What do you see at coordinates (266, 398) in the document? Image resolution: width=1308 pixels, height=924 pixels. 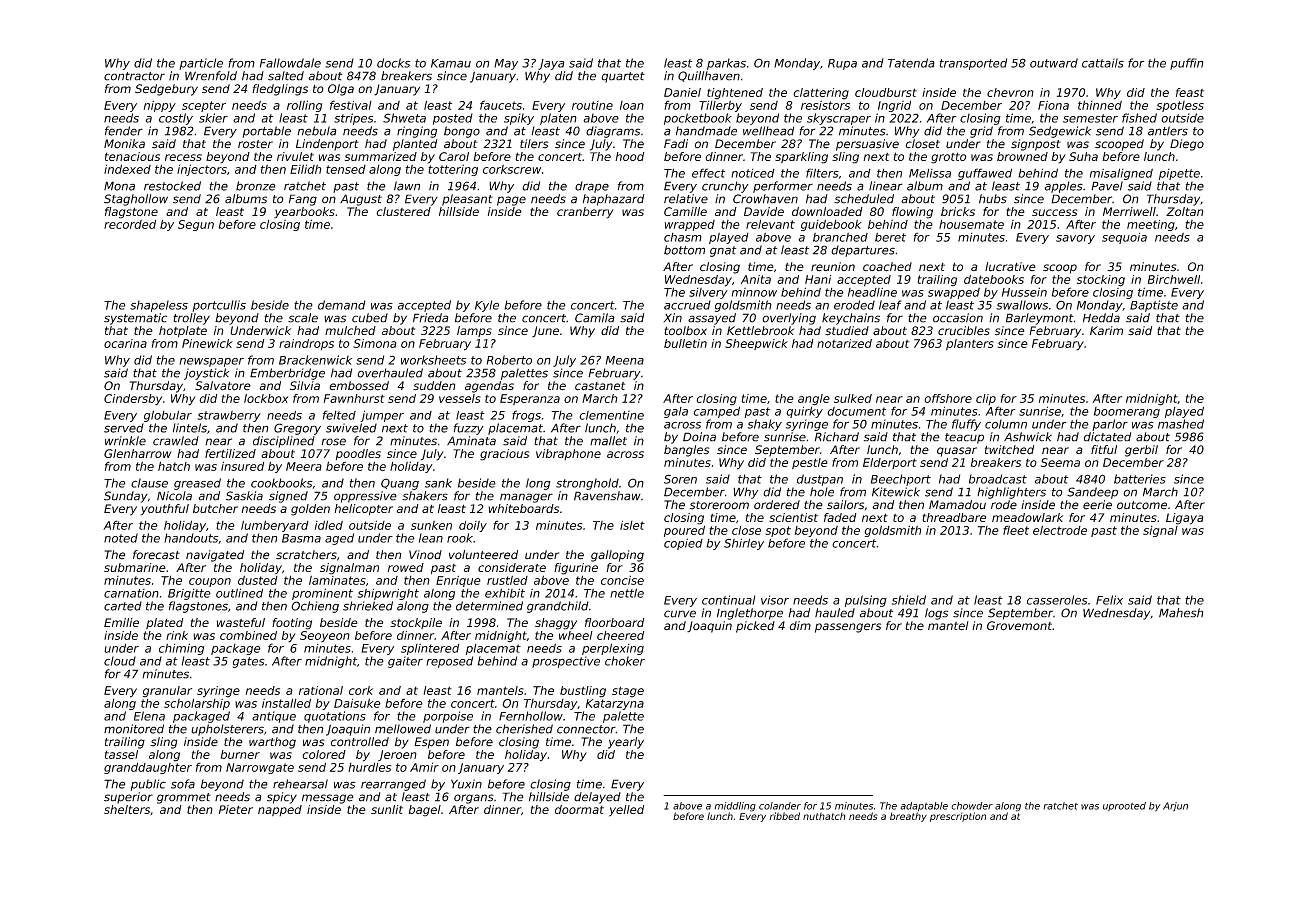 I see `lockbox` at bounding box center [266, 398].
